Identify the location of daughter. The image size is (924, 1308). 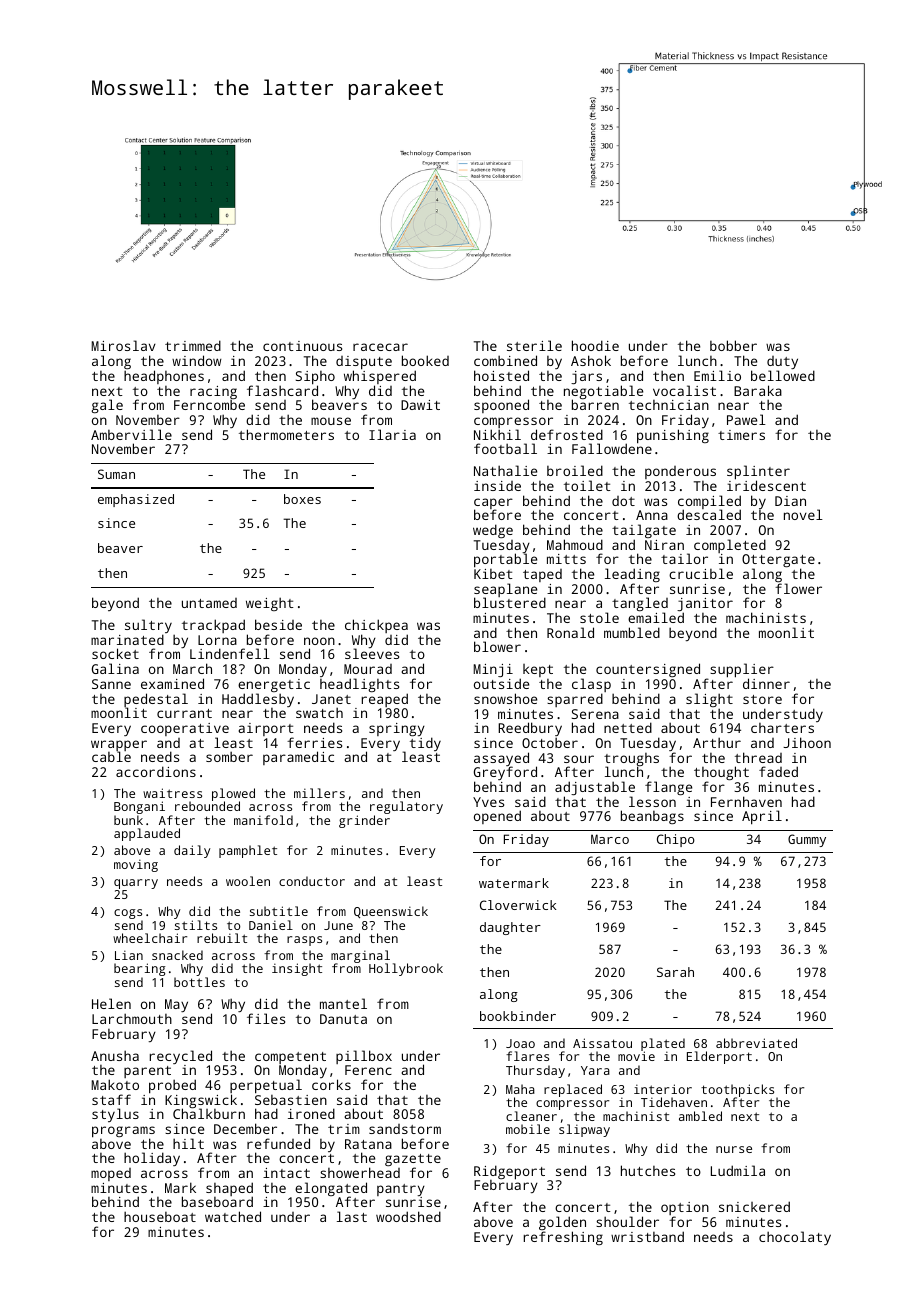
(510, 928).
